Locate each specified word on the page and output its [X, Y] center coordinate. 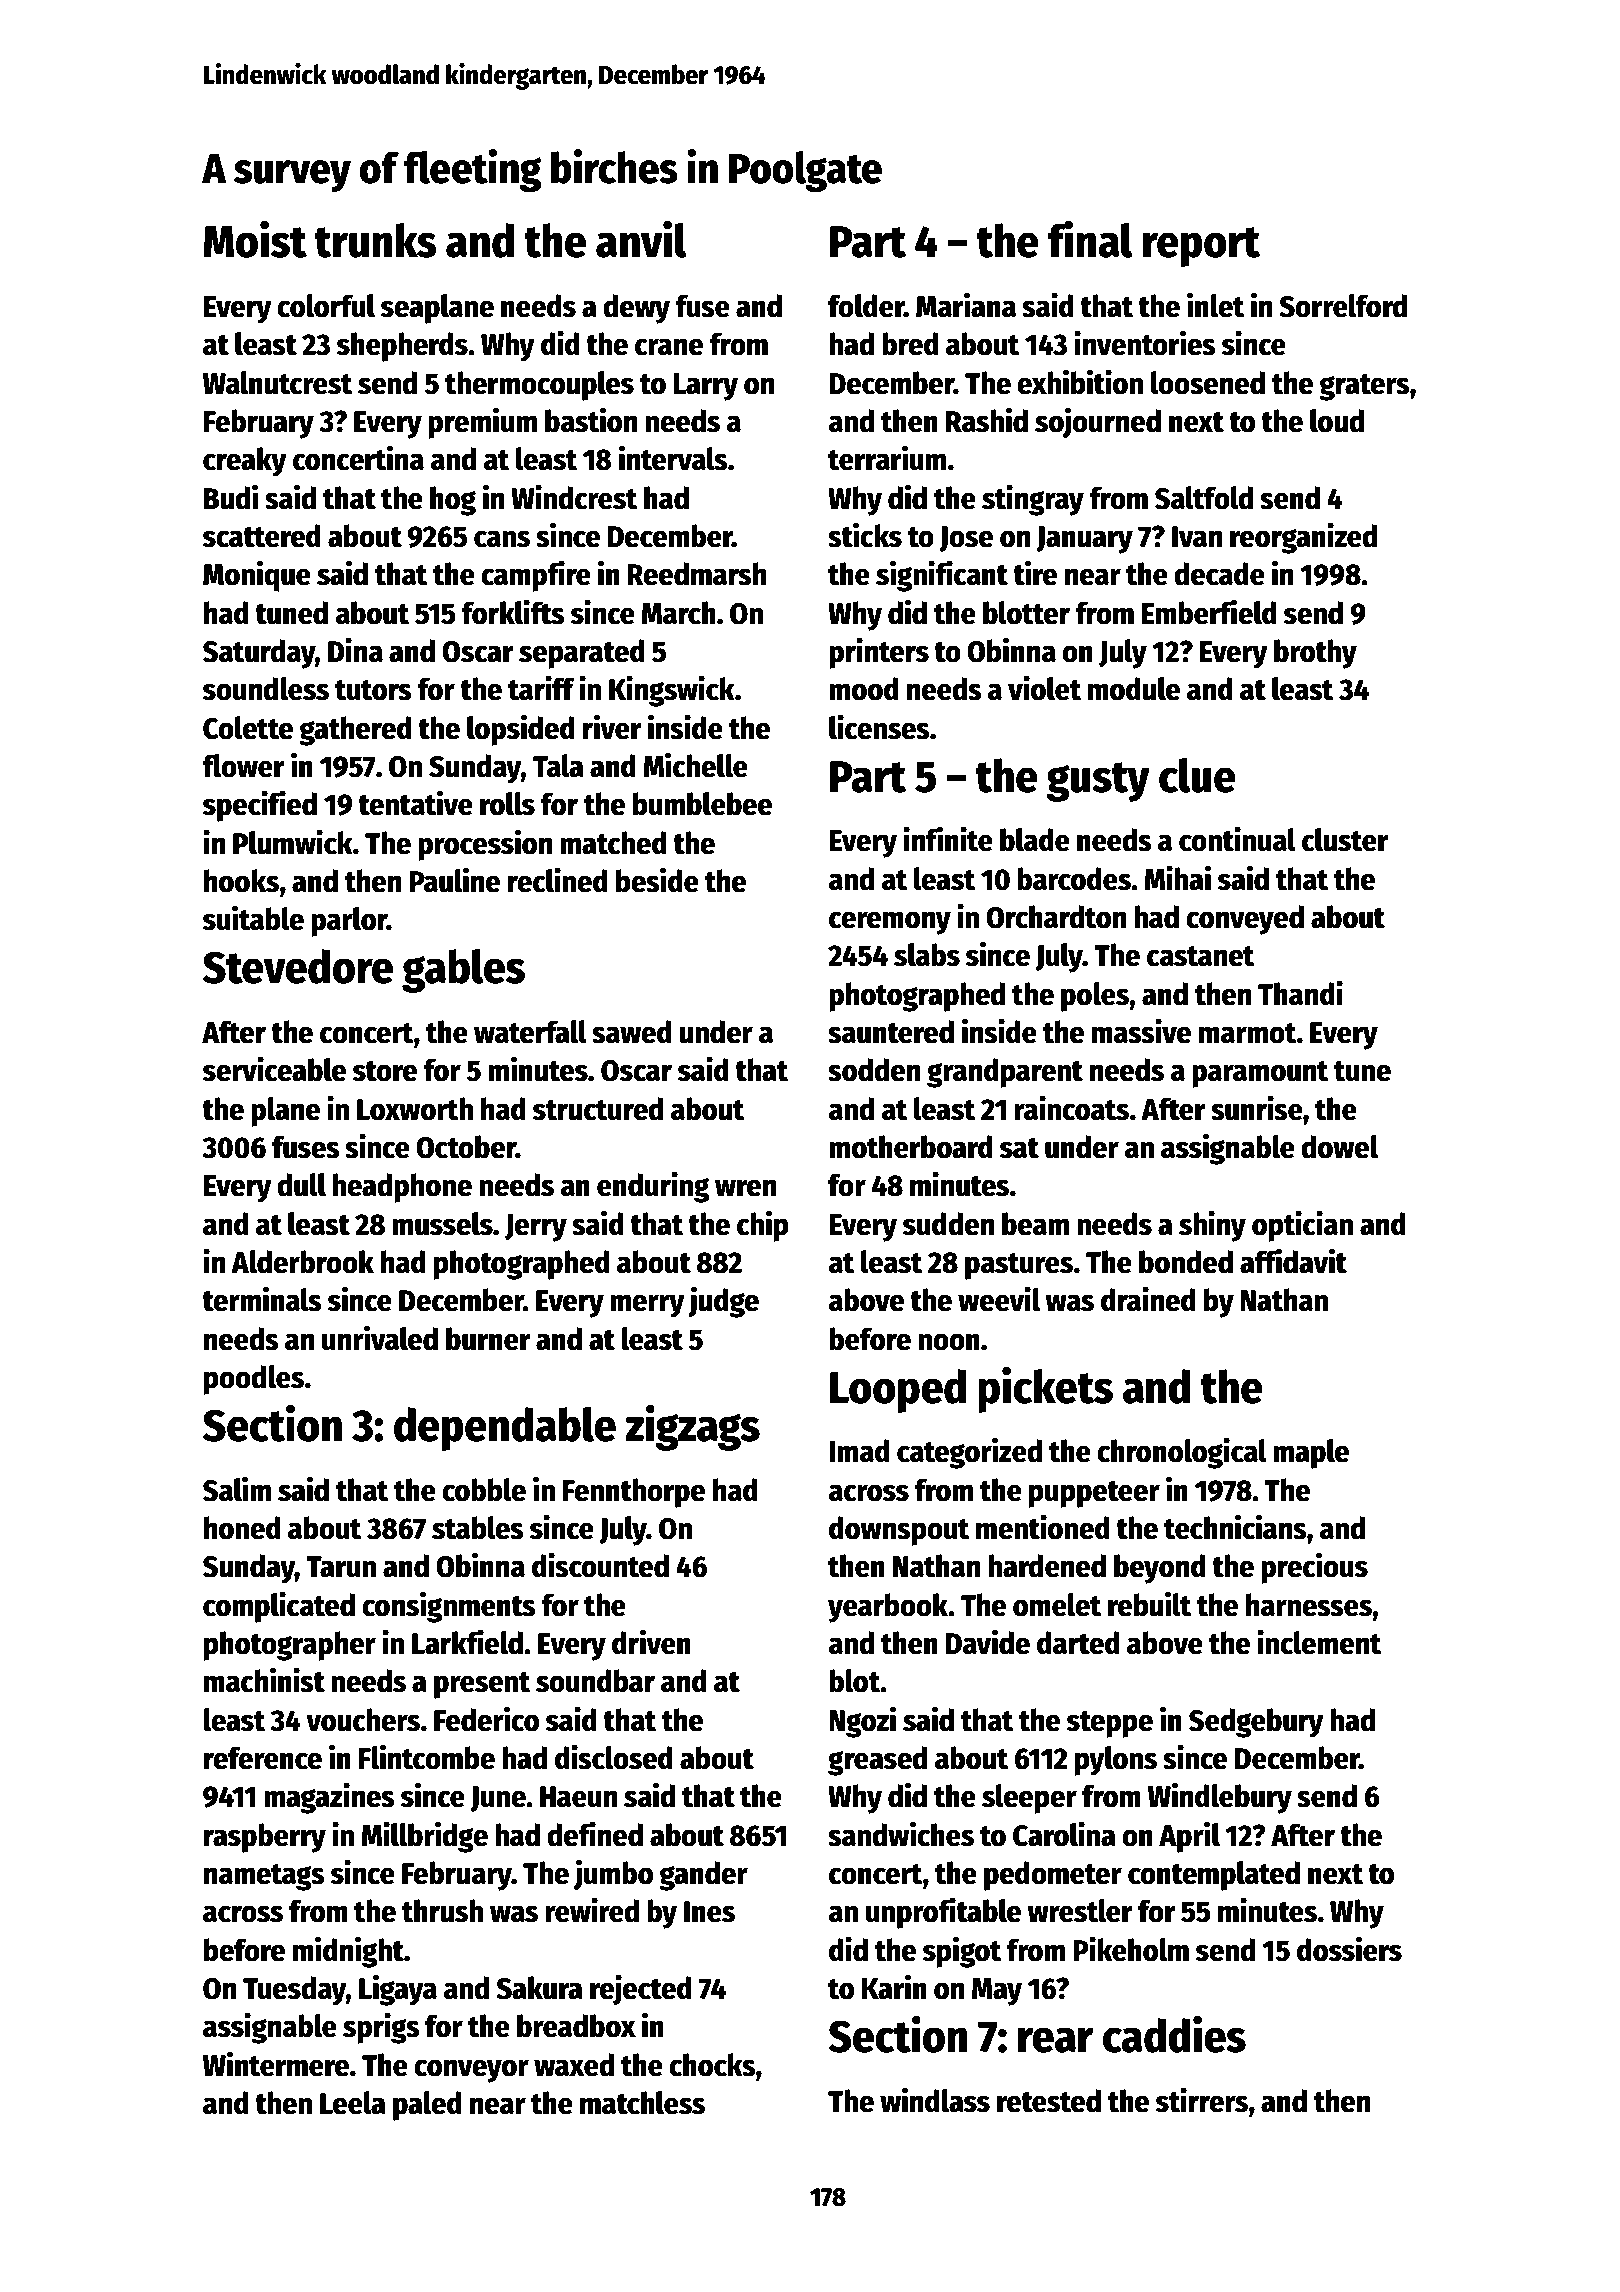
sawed [632, 1032]
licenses [879, 727]
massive [1141, 1031]
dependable [505, 1429]
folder [866, 306]
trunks [376, 240]
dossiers [1349, 1949]
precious [1314, 1568]
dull [301, 1185]
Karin [894, 1987]
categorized [969, 1453]
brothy [1315, 654]
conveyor [471, 2071]
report [1201, 247]
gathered [355, 731]
